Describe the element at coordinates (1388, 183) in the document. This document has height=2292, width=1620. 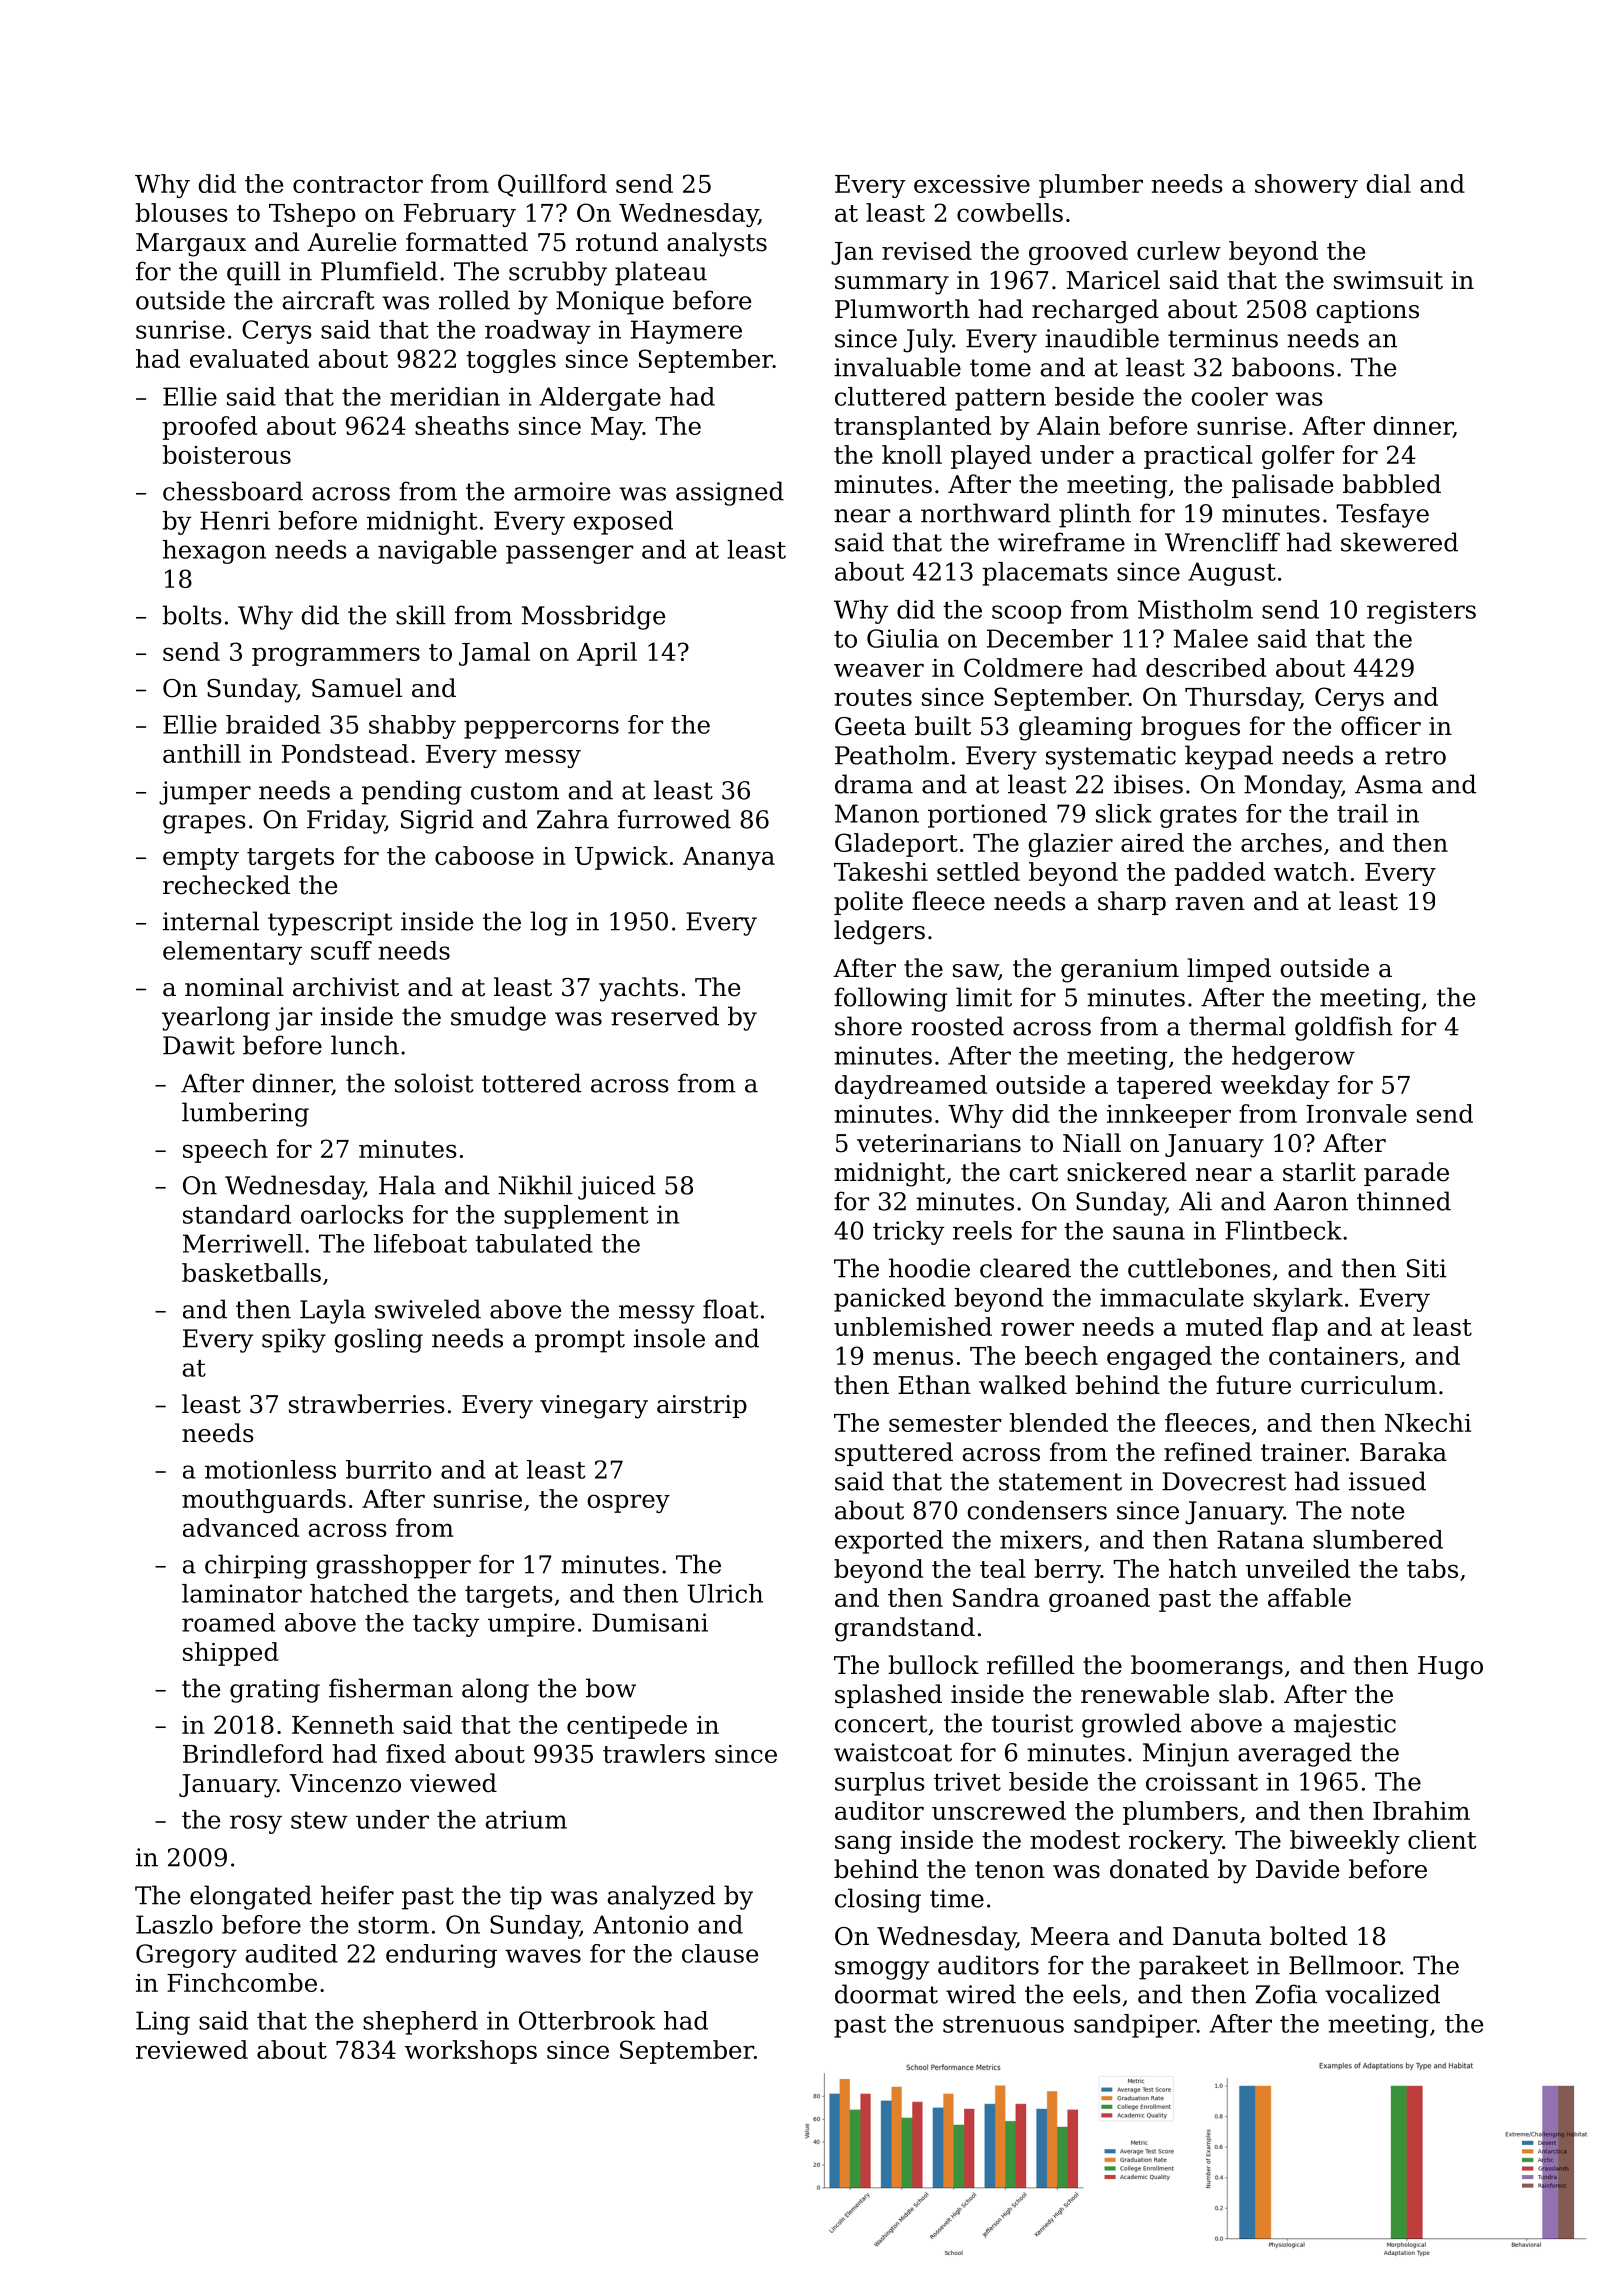
I see `dial` at that location.
